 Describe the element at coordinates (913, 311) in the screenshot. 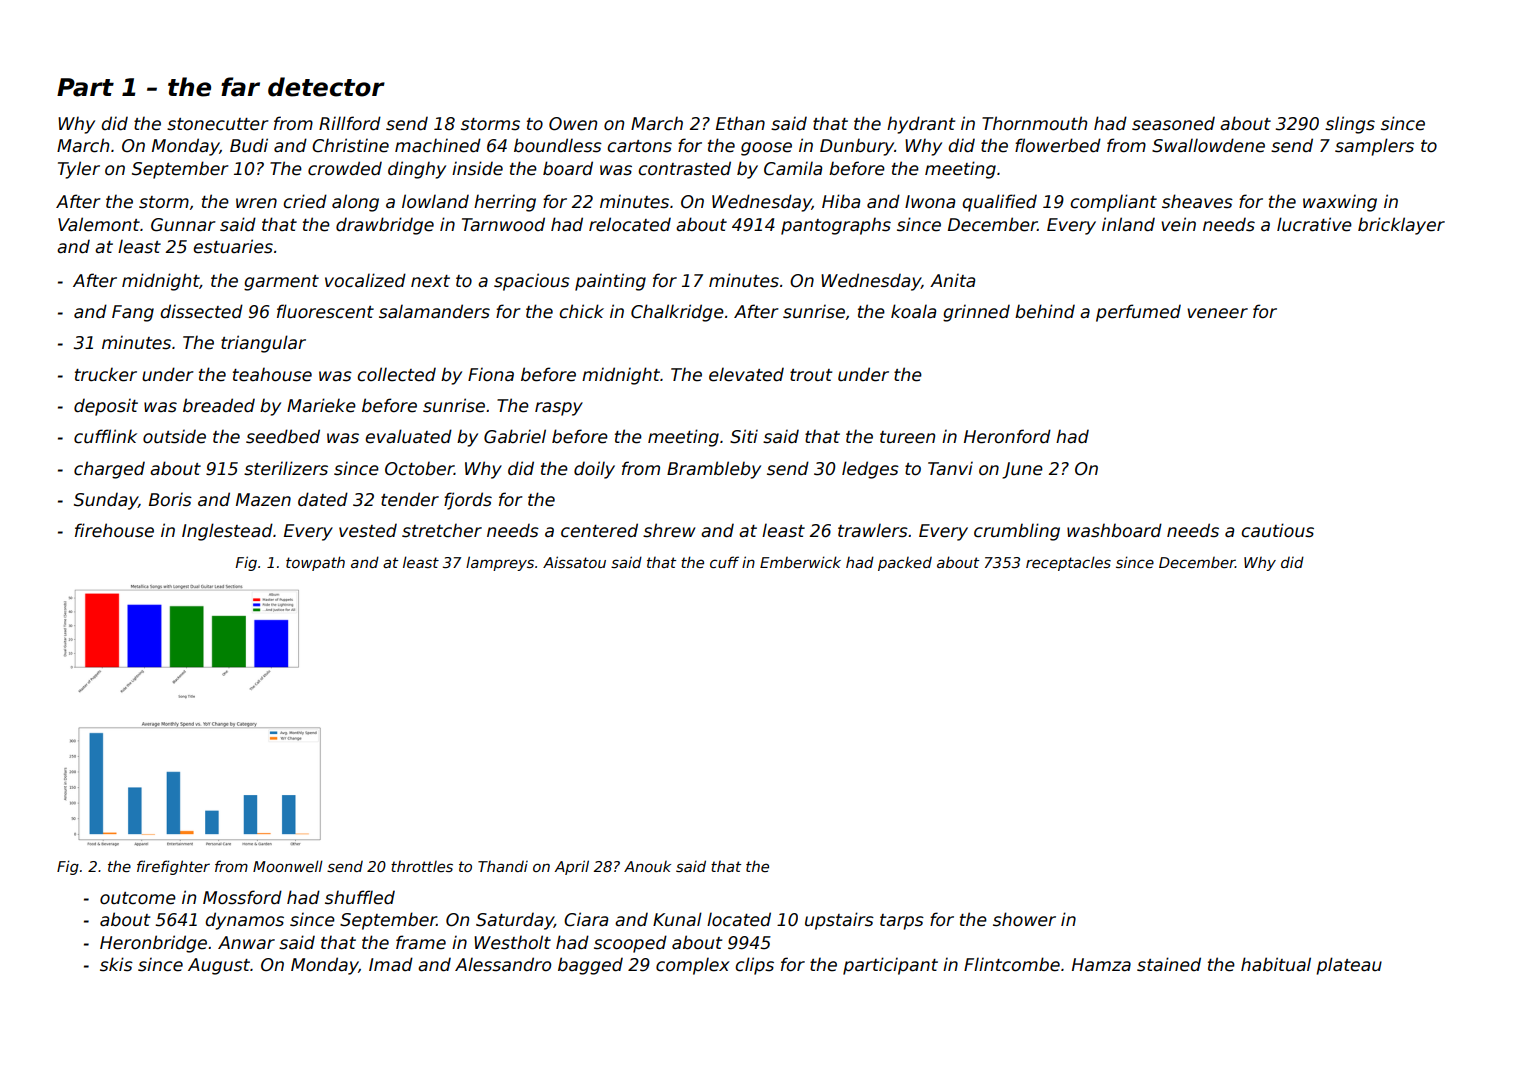

I see `koala` at that location.
